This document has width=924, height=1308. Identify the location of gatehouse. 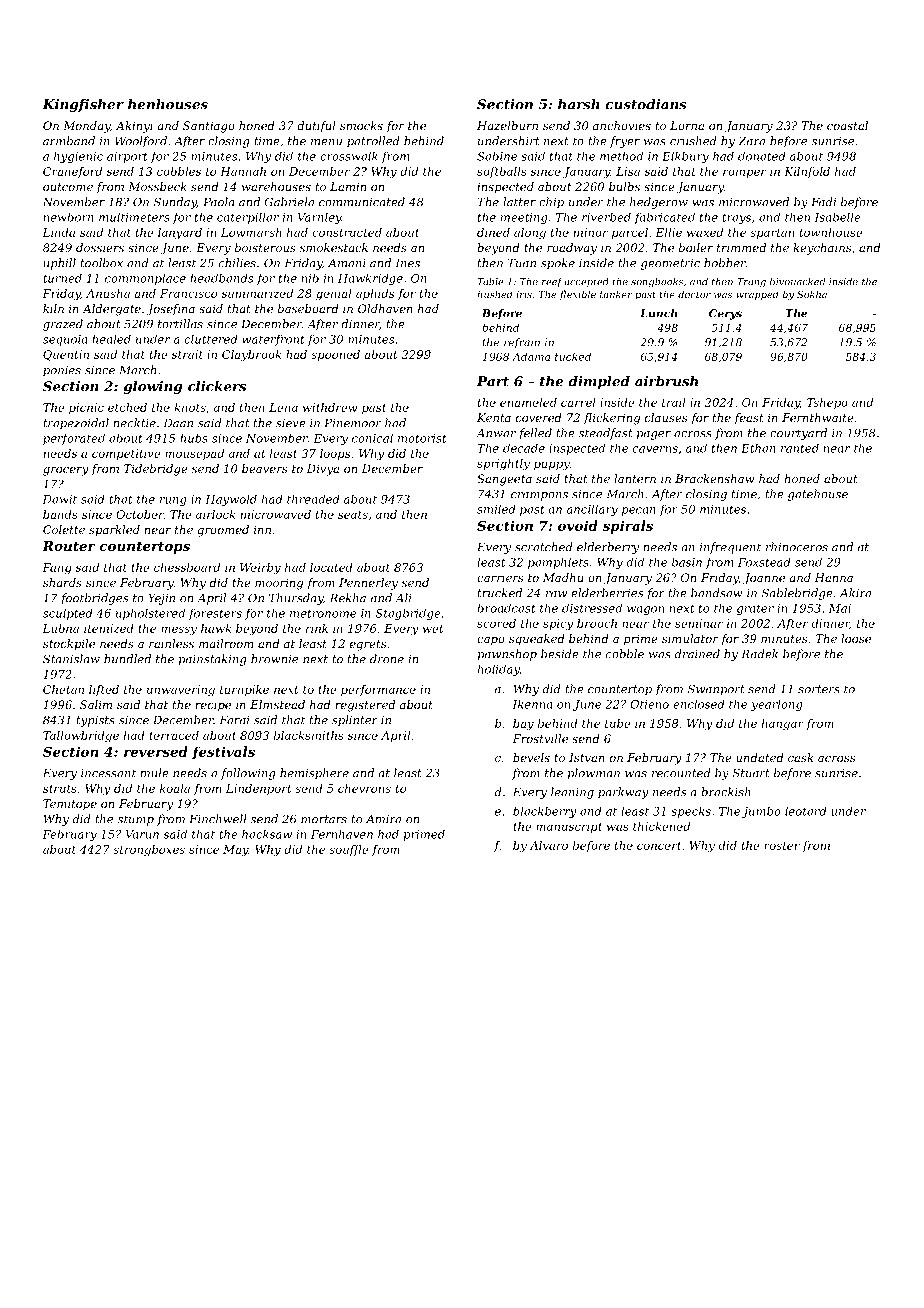
(818, 495).
